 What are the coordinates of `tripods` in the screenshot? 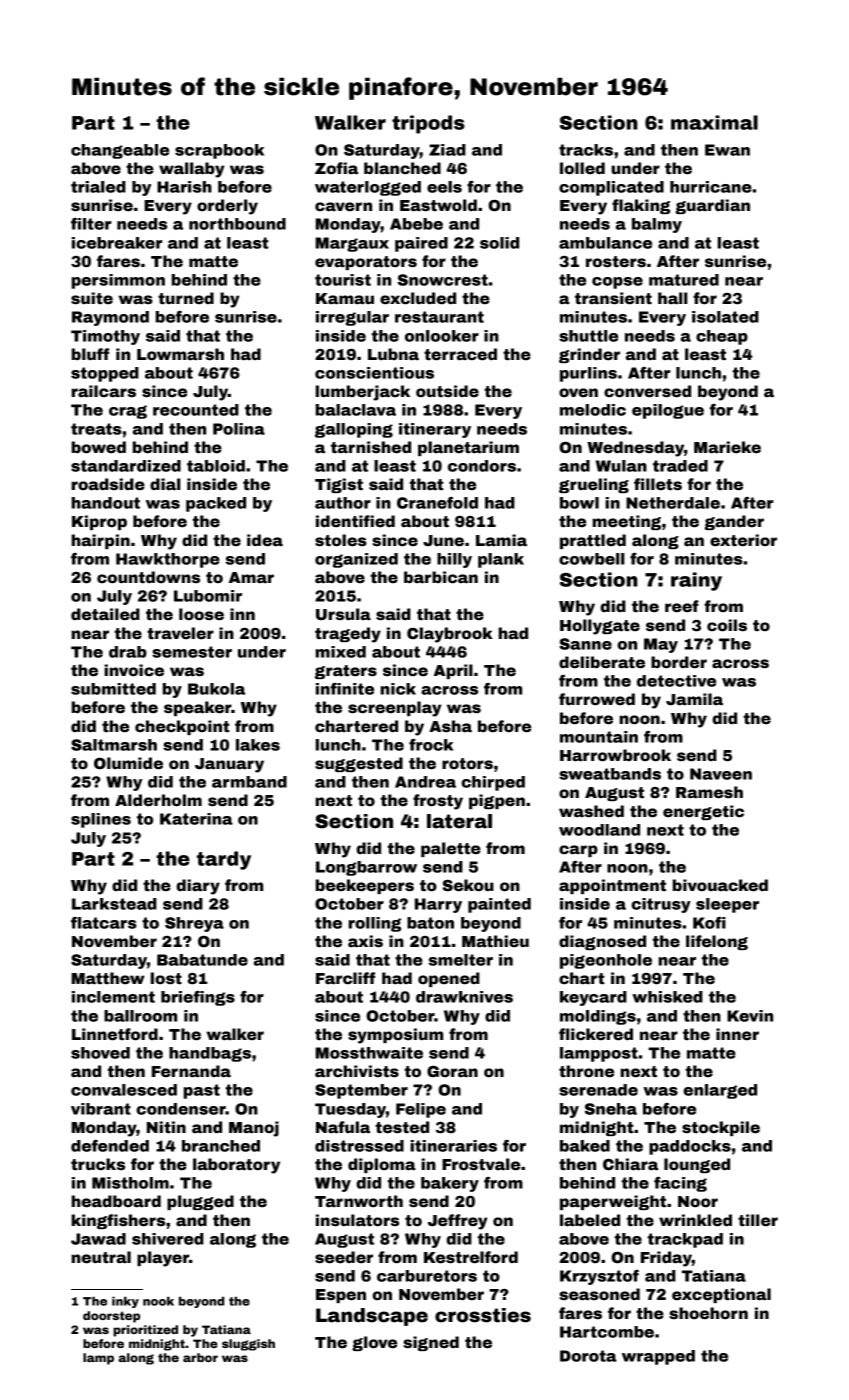 It's located at (428, 124).
